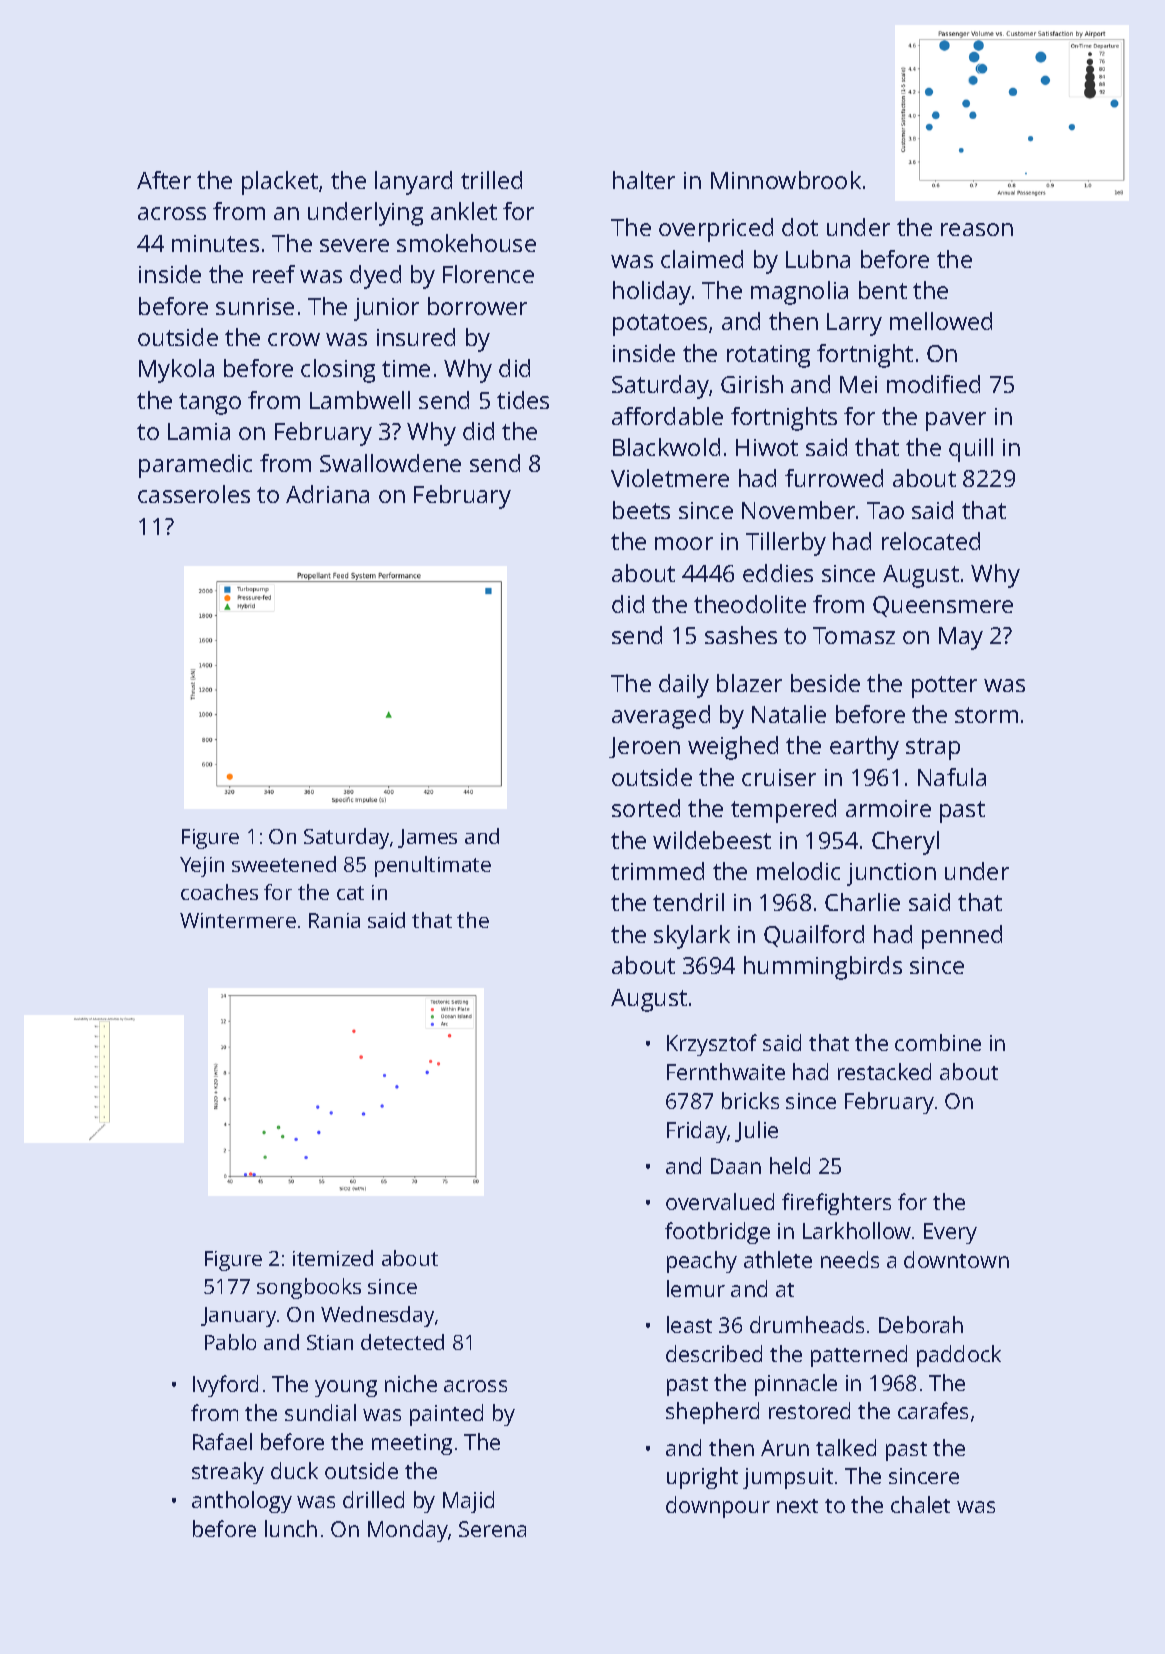 The image size is (1165, 1654). Describe the element at coordinates (778, 1259) in the screenshot. I see `athlete` at that location.
